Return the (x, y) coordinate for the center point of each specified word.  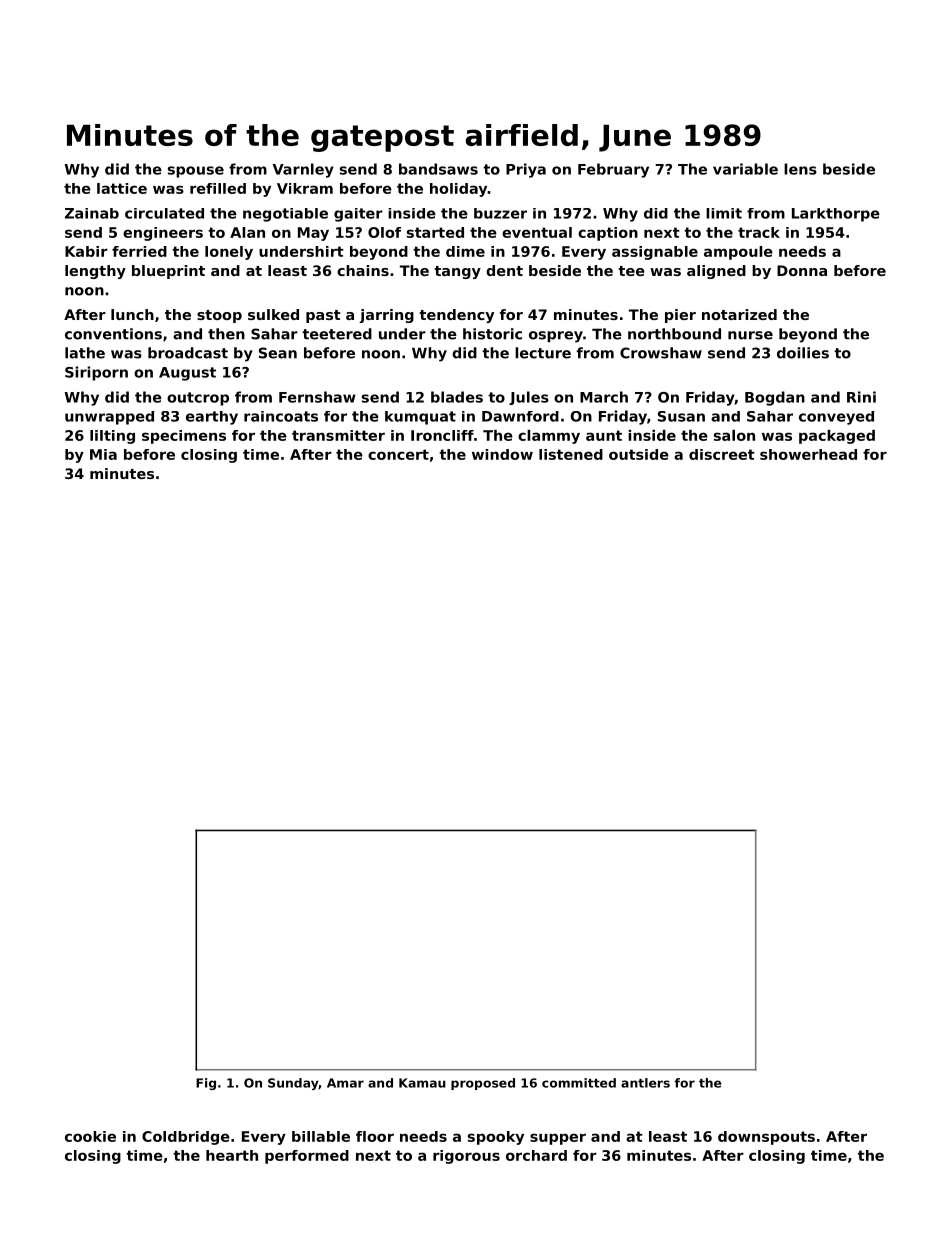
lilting (112, 437)
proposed (483, 1084)
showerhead (808, 454)
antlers (645, 1083)
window (502, 454)
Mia (103, 454)
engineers (163, 234)
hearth (232, 1155)
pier (680, 316)
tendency (456, 316)
